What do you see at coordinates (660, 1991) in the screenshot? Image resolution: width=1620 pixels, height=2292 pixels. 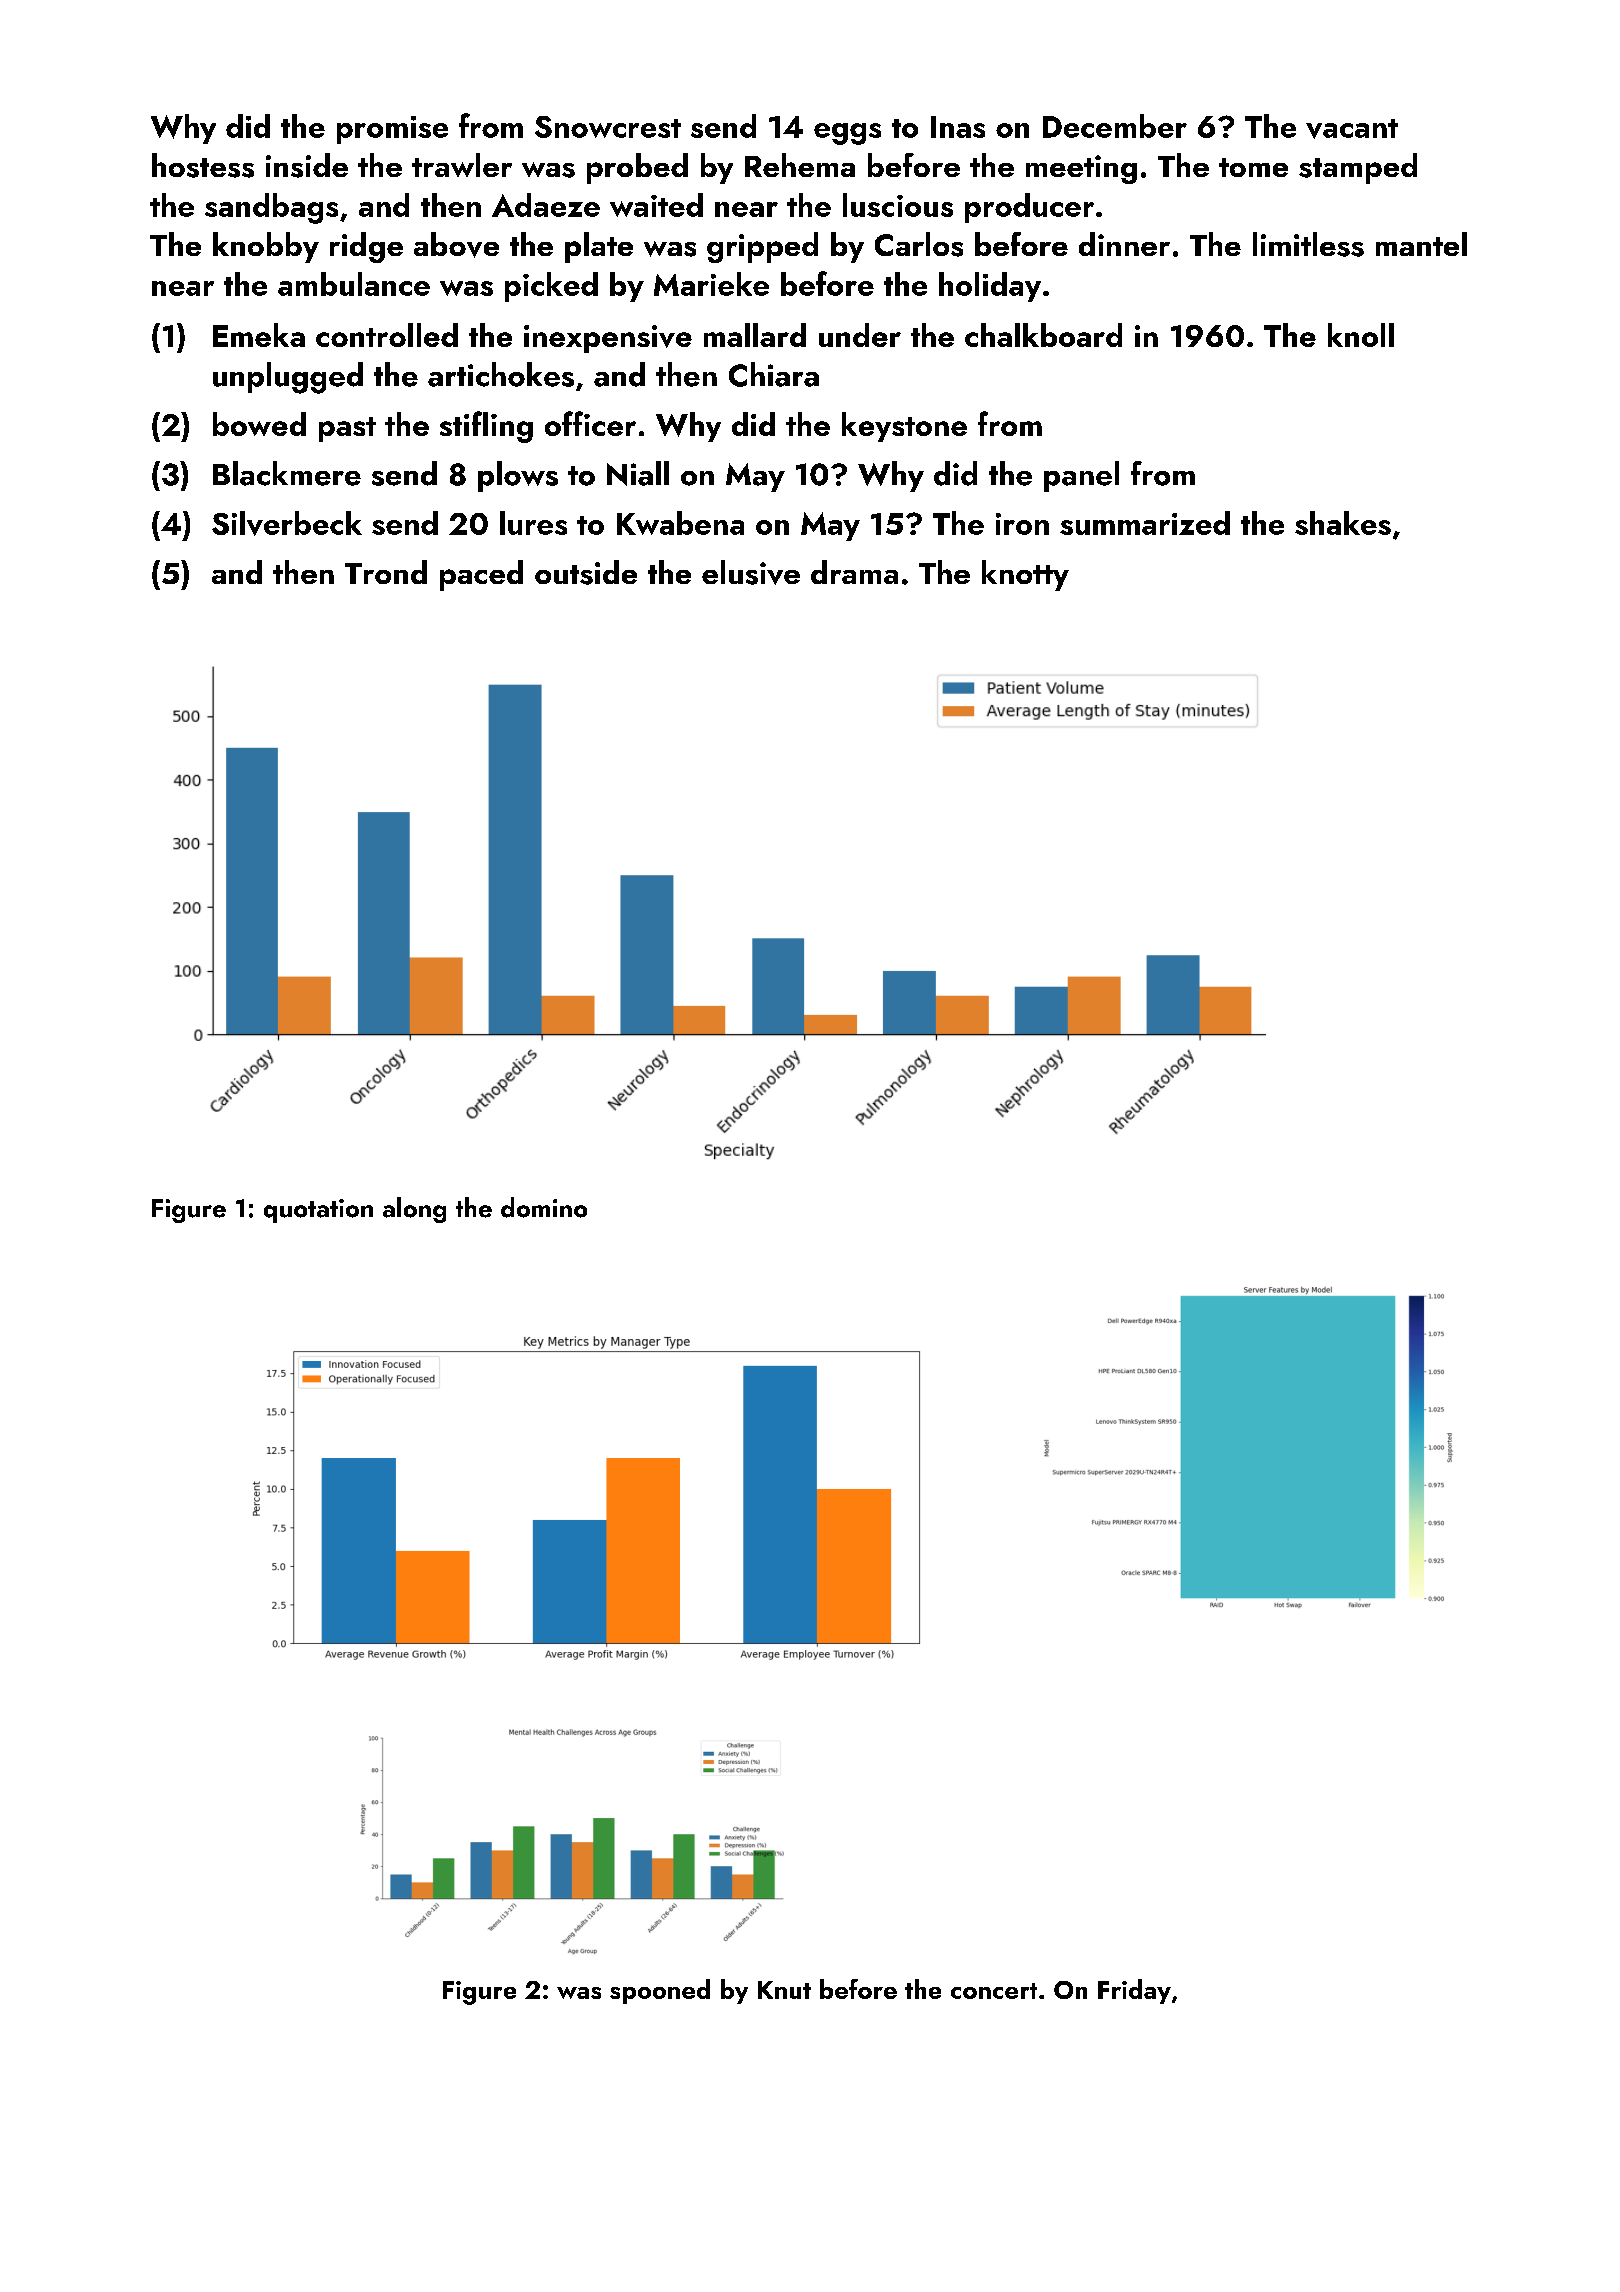 I see `spooned` at bounding box center [660, 1991].
